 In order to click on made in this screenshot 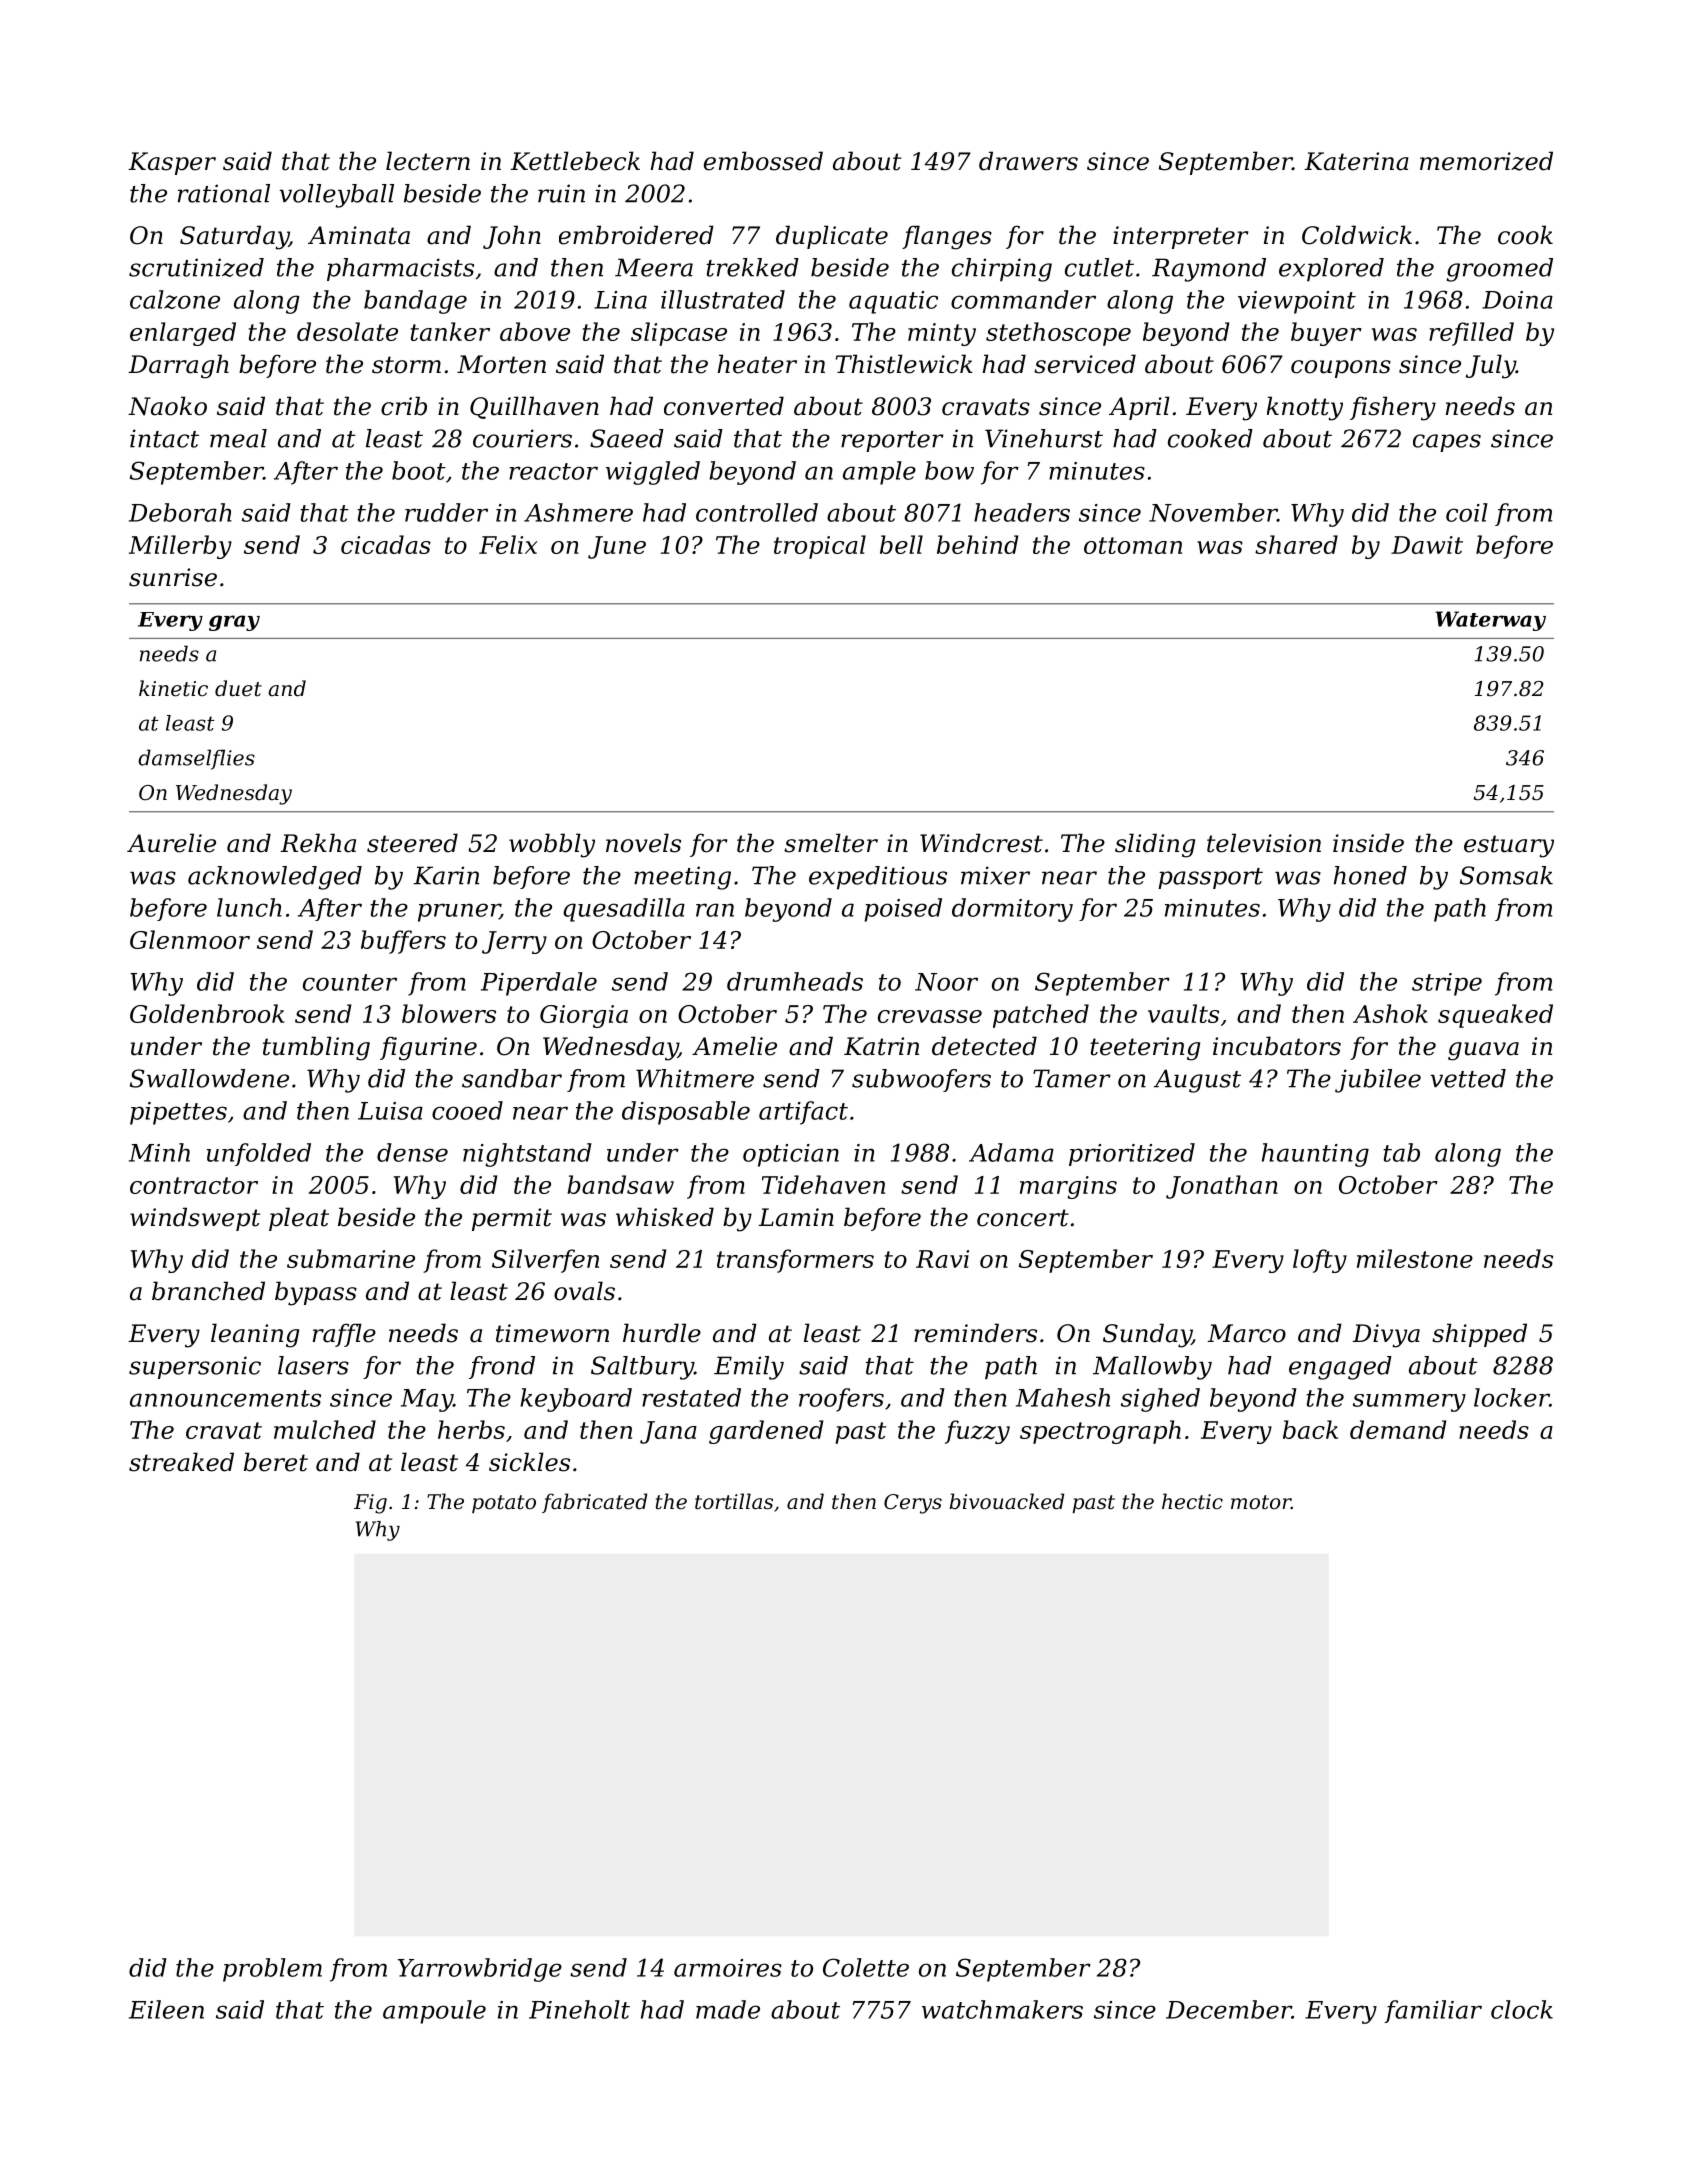, I will do `click(728, 2009)`.
